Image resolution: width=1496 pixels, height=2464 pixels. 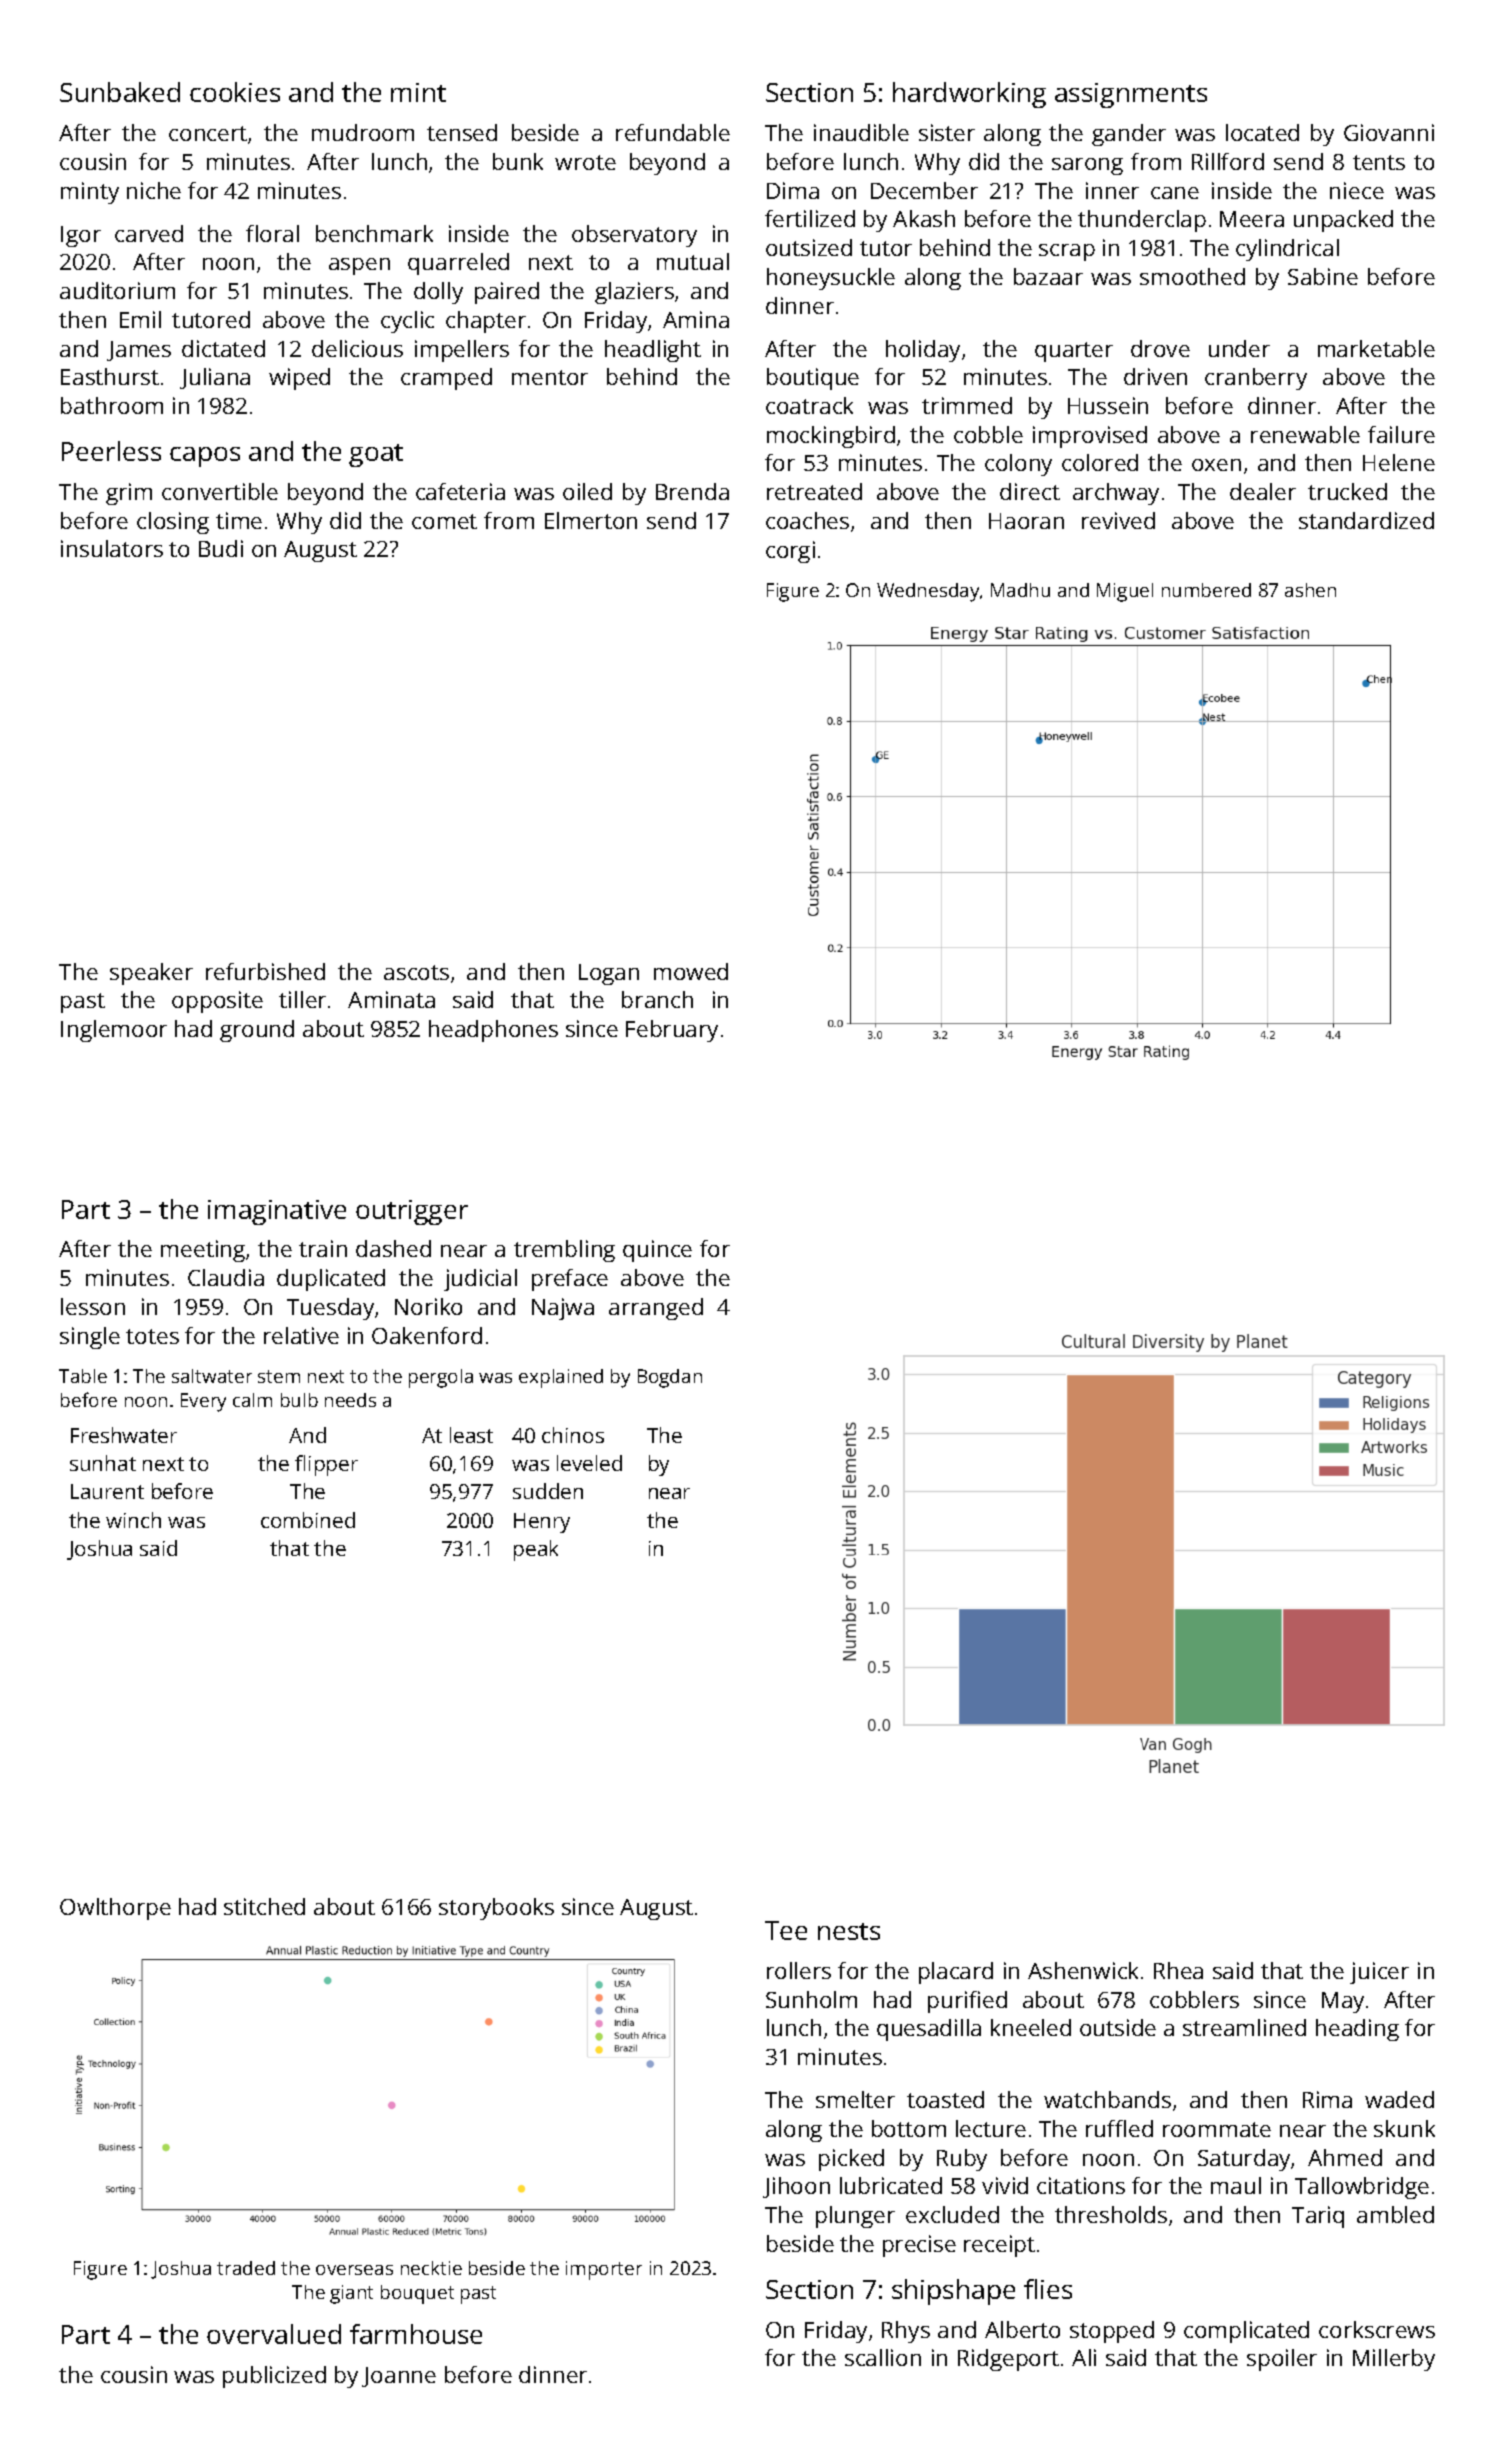 What do you see at coordinates (967, 405) in the page?
I see `trimmed` at bounding box center [967, 405].
